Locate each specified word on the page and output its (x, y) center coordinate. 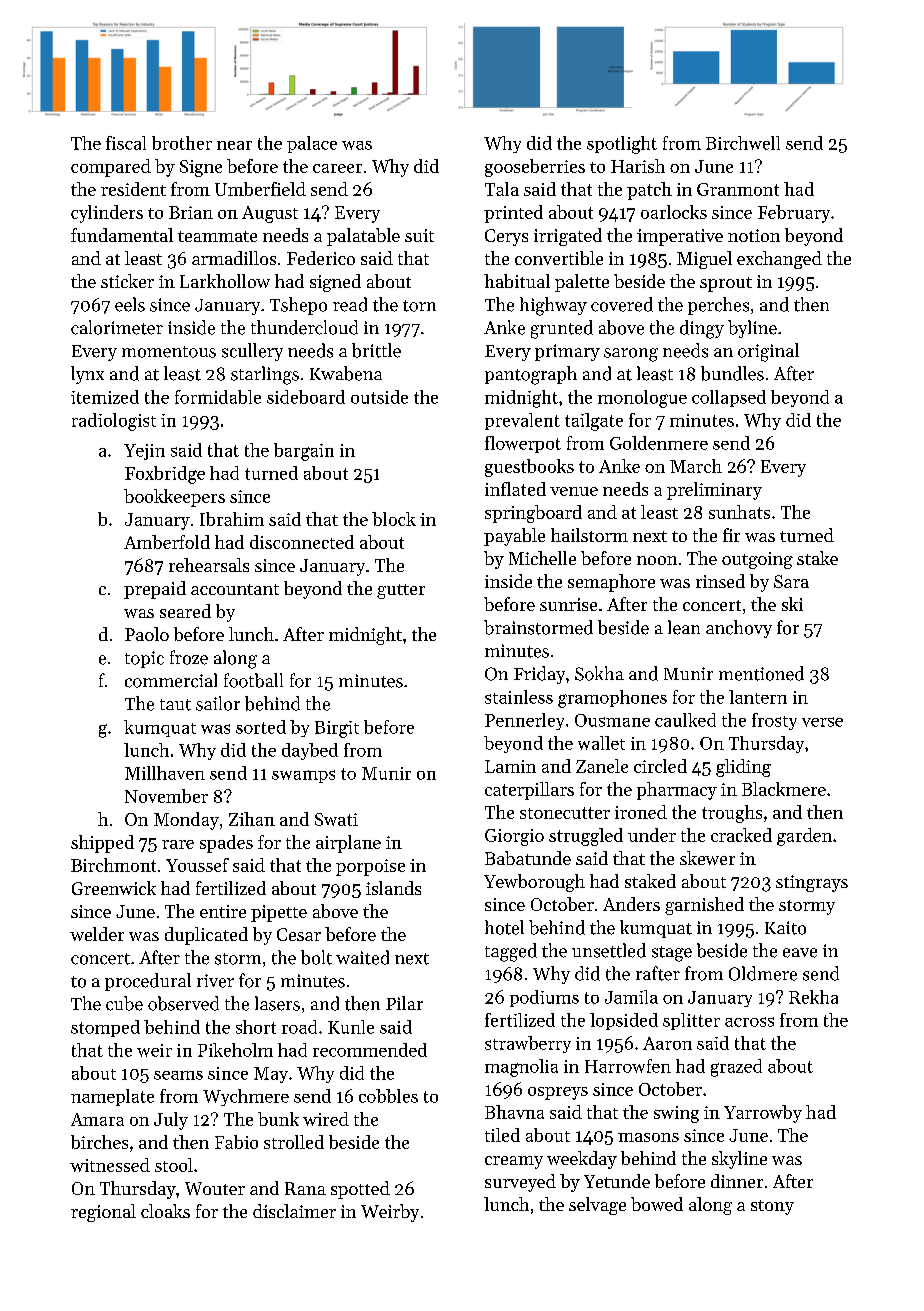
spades (226, 844)
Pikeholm (235, 1050)
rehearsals (209, 565)
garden (804, 837)
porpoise (370, 867)
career (337, 168)
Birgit (337, 729)
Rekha (813, 997)
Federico (321, 258)
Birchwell (743, 143)
